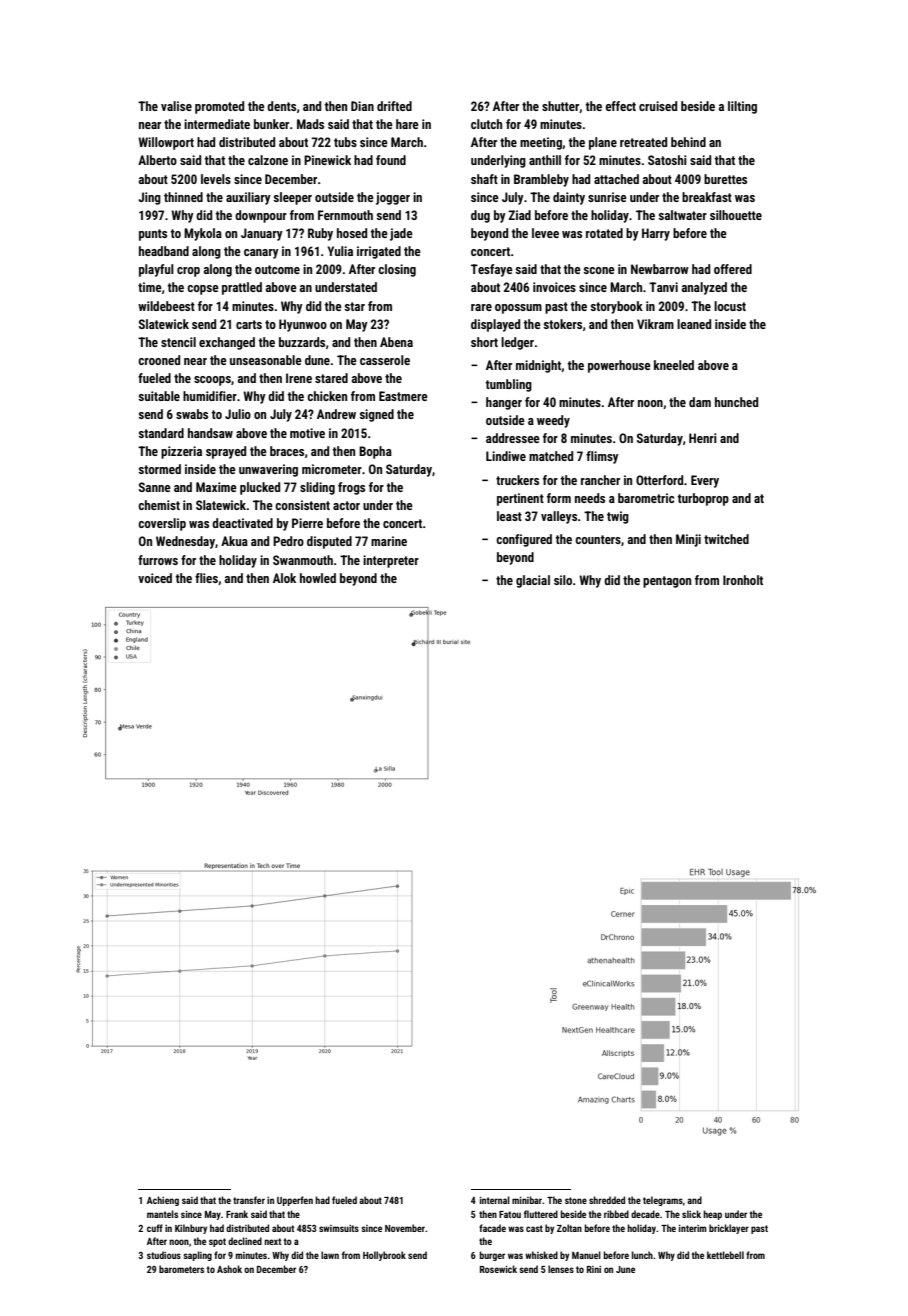 Image resolution: width=908 pixels, height=1316 pixels. What do you see at coordinates (384, 1256) in the document?
I see `Hollybrook` at bounding box center [384, 1256].
